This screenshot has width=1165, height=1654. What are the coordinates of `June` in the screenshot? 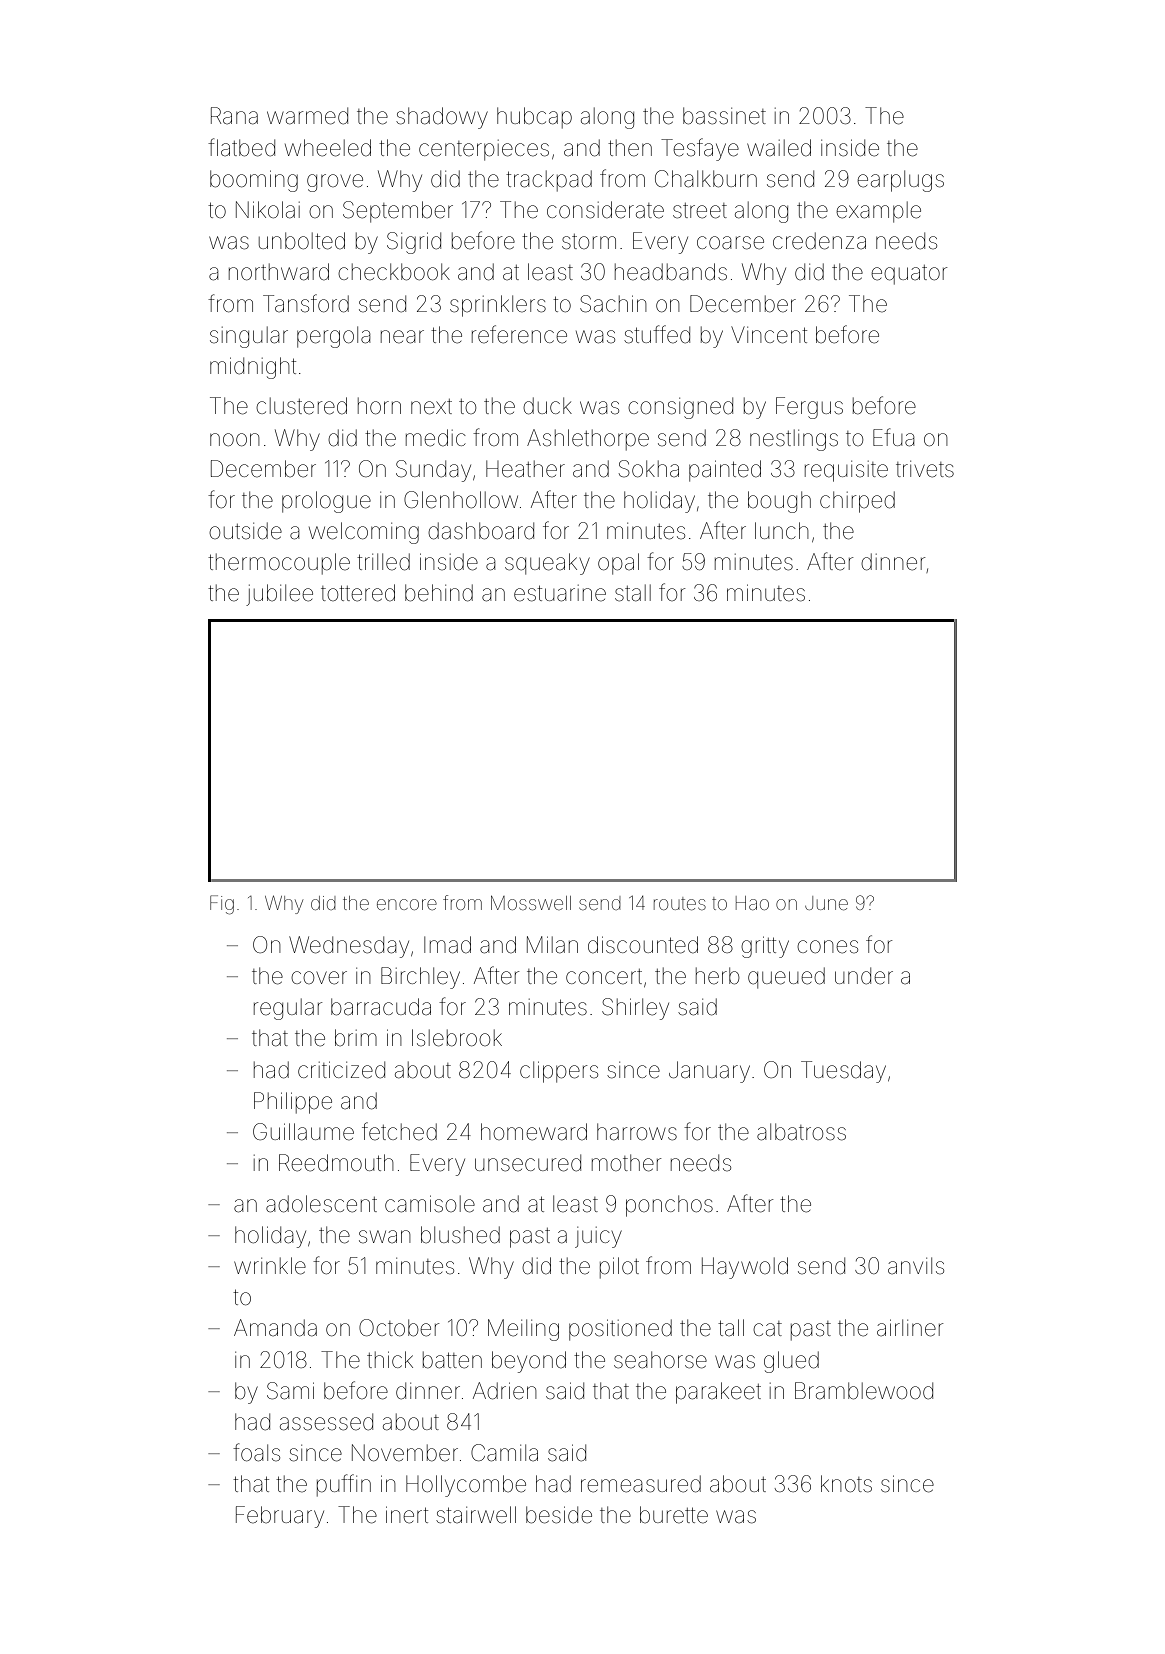 It's located at (826, 903).
